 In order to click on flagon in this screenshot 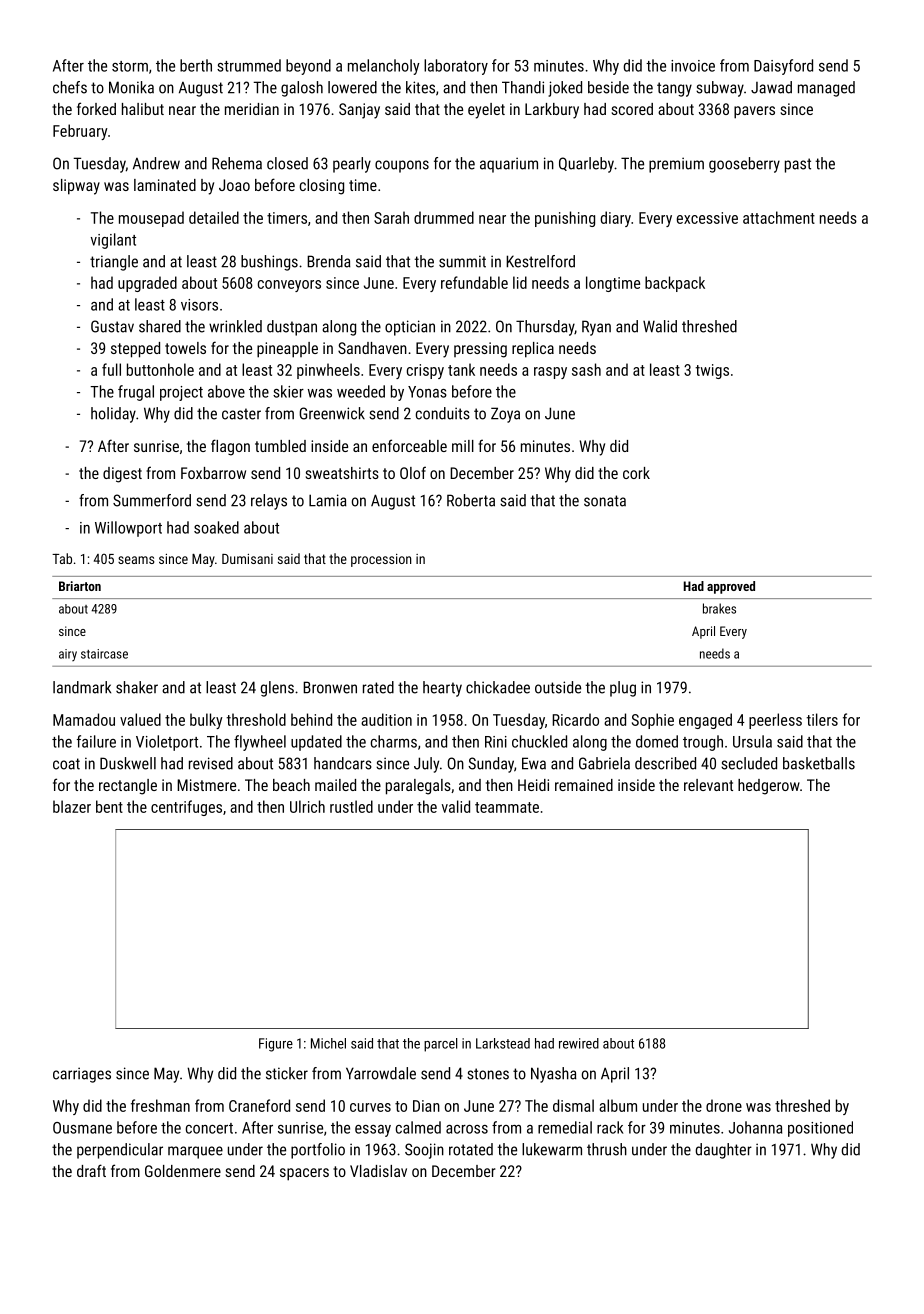, I will do `click(230, 447)`.
